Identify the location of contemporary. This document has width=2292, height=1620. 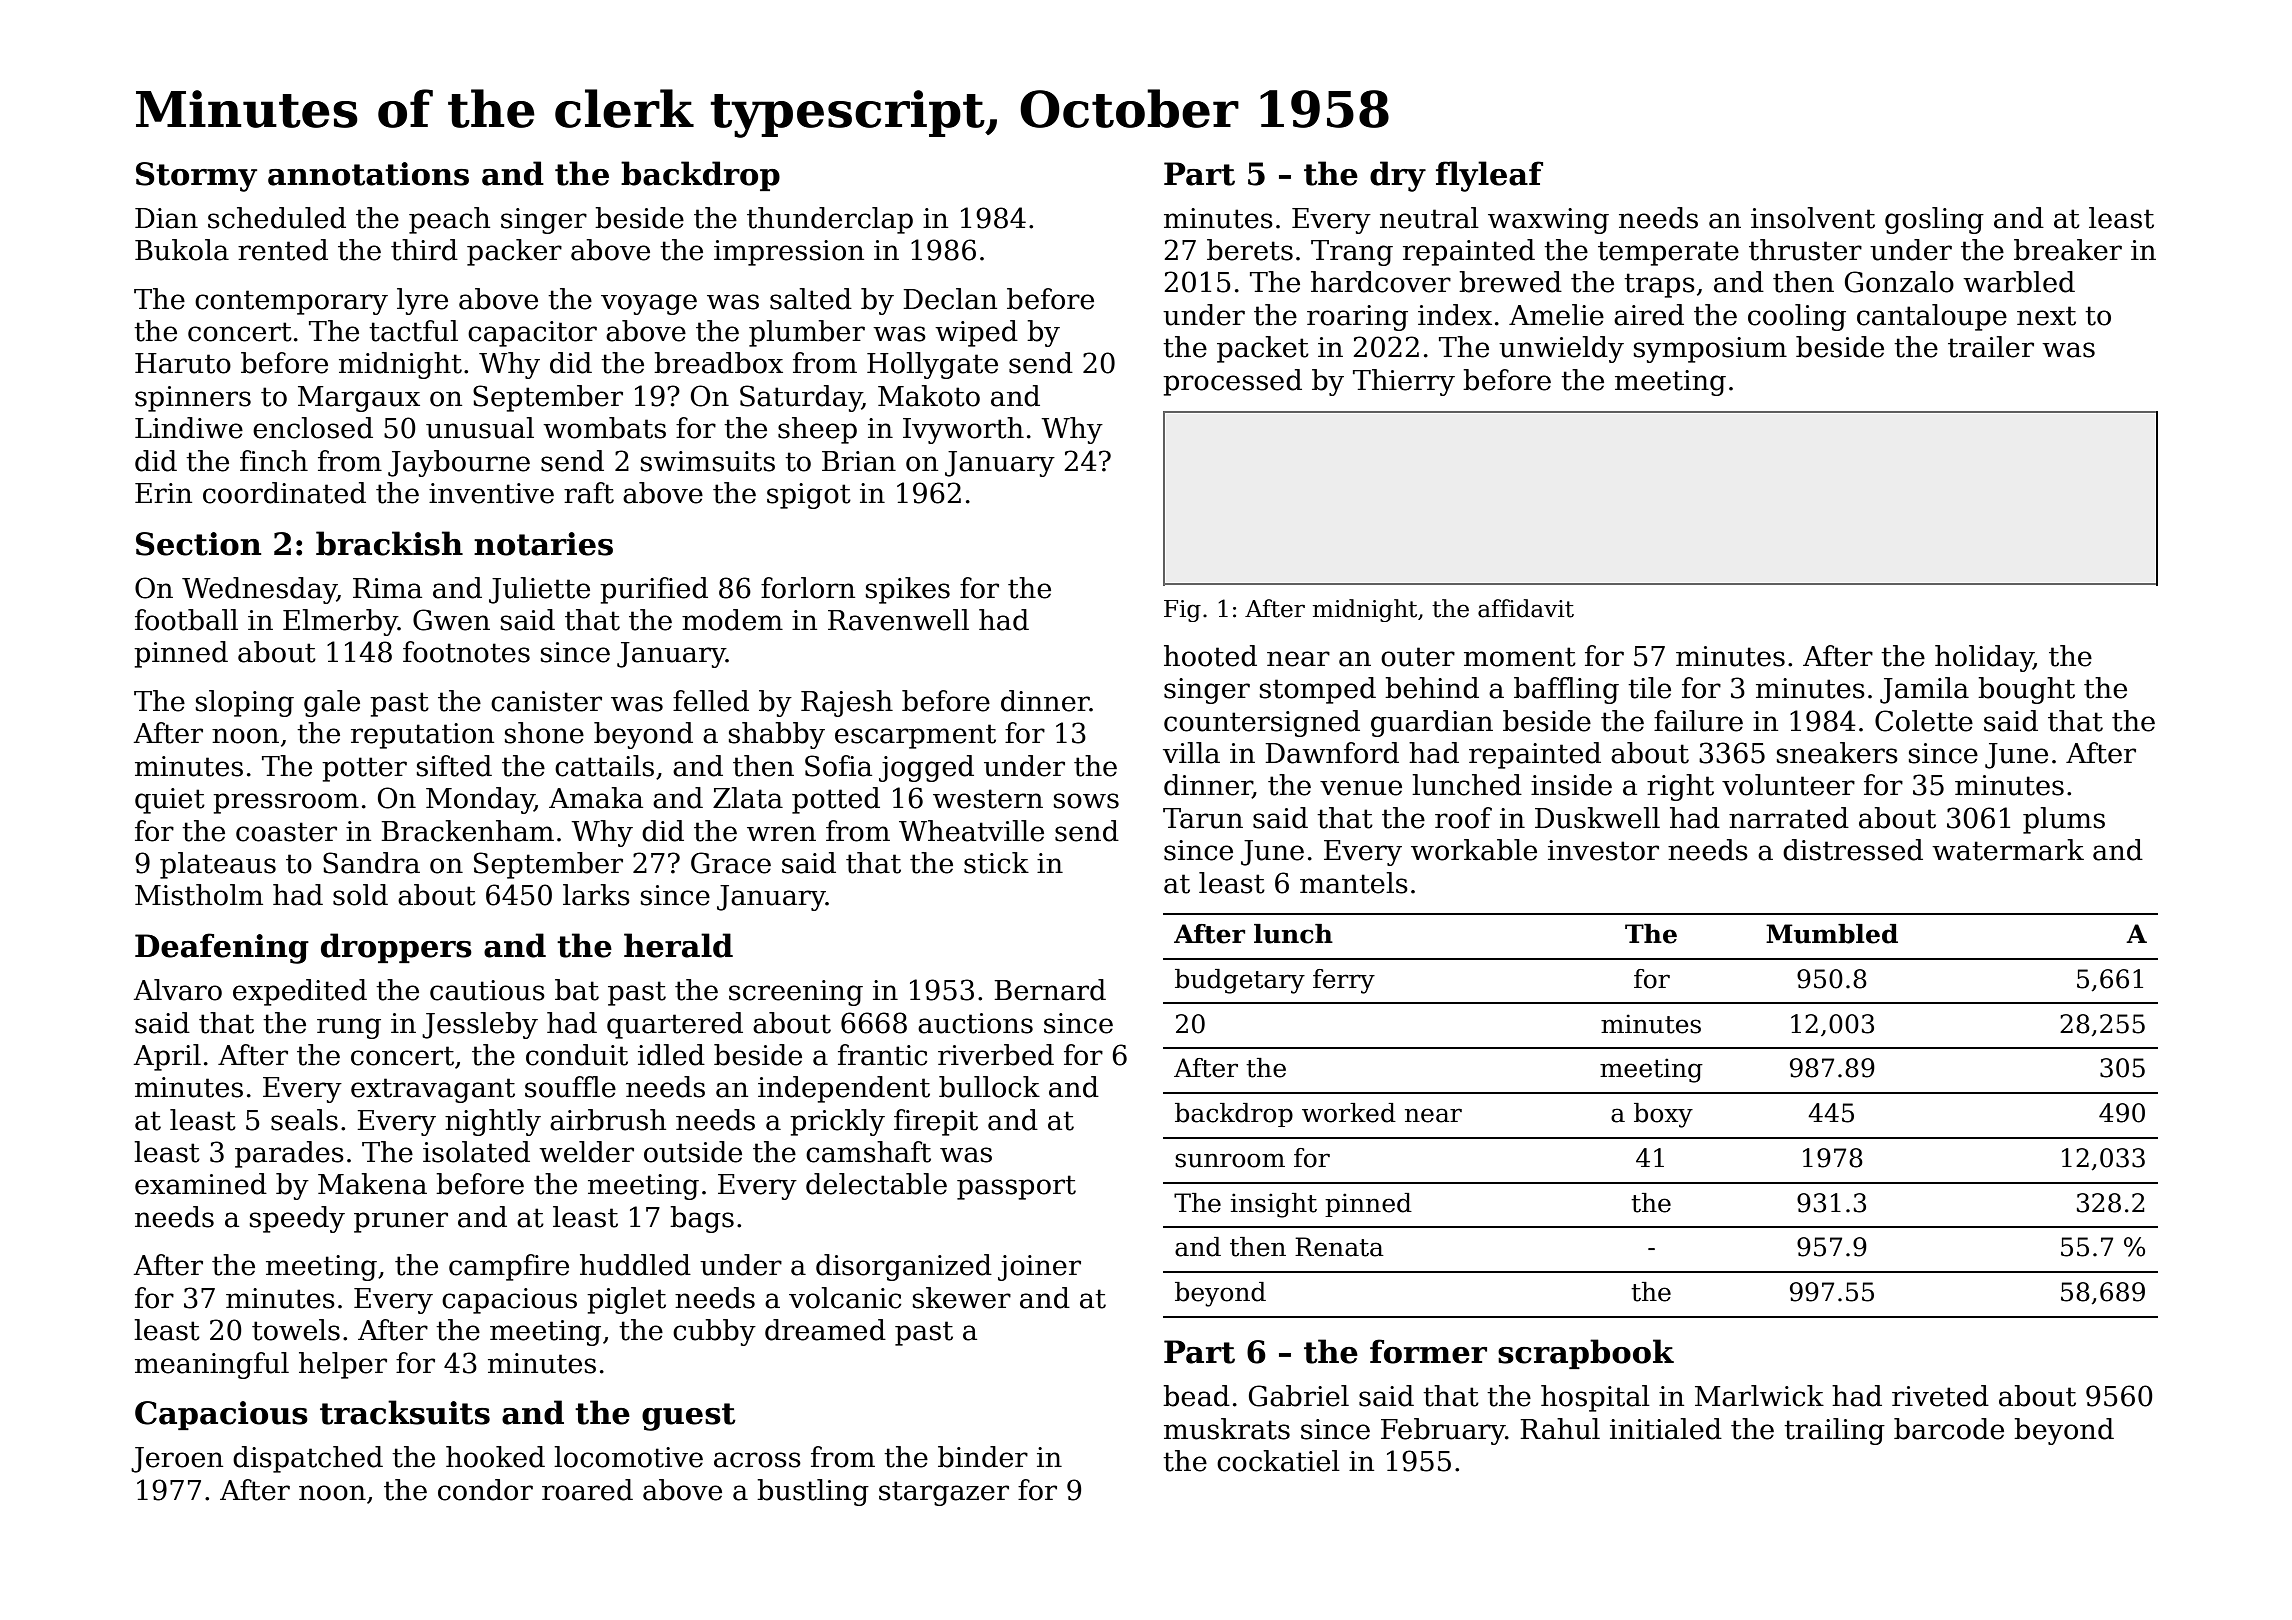
(291, 302).
